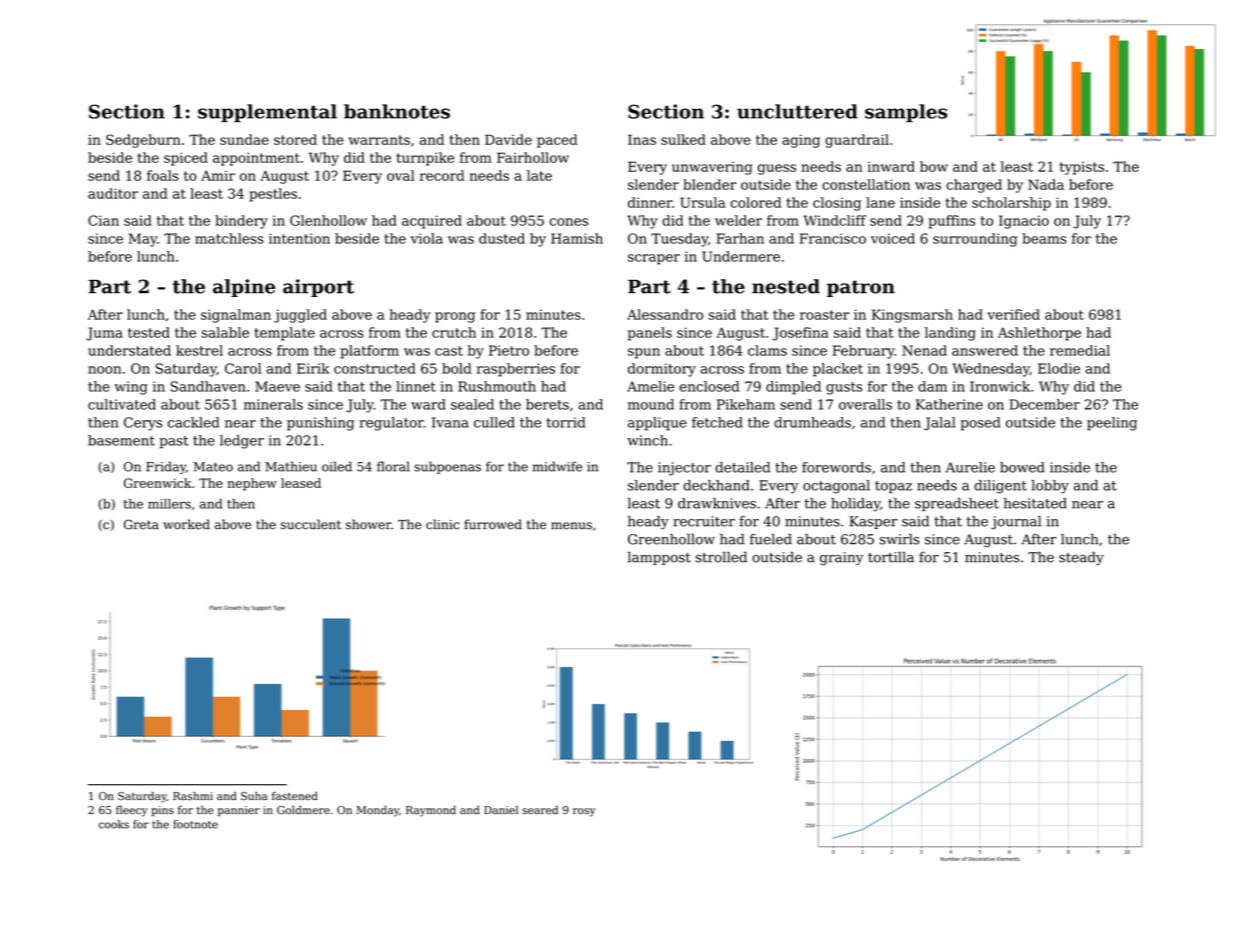  What do you see at coordinates (311, 524) in the page?
I see `succulent` at bounding box center [311, 524].
